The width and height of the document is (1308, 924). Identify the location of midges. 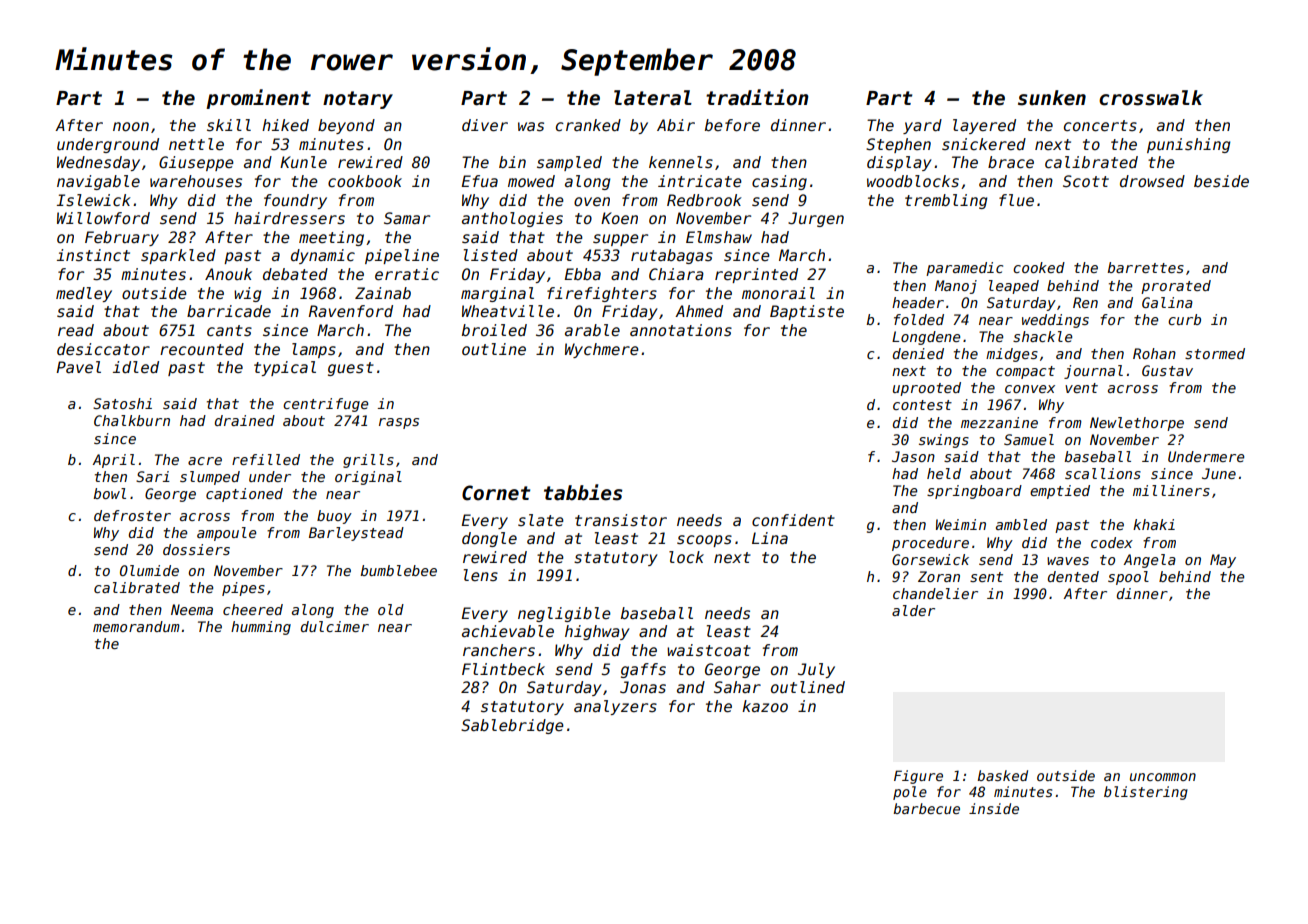
(1012, 355).
